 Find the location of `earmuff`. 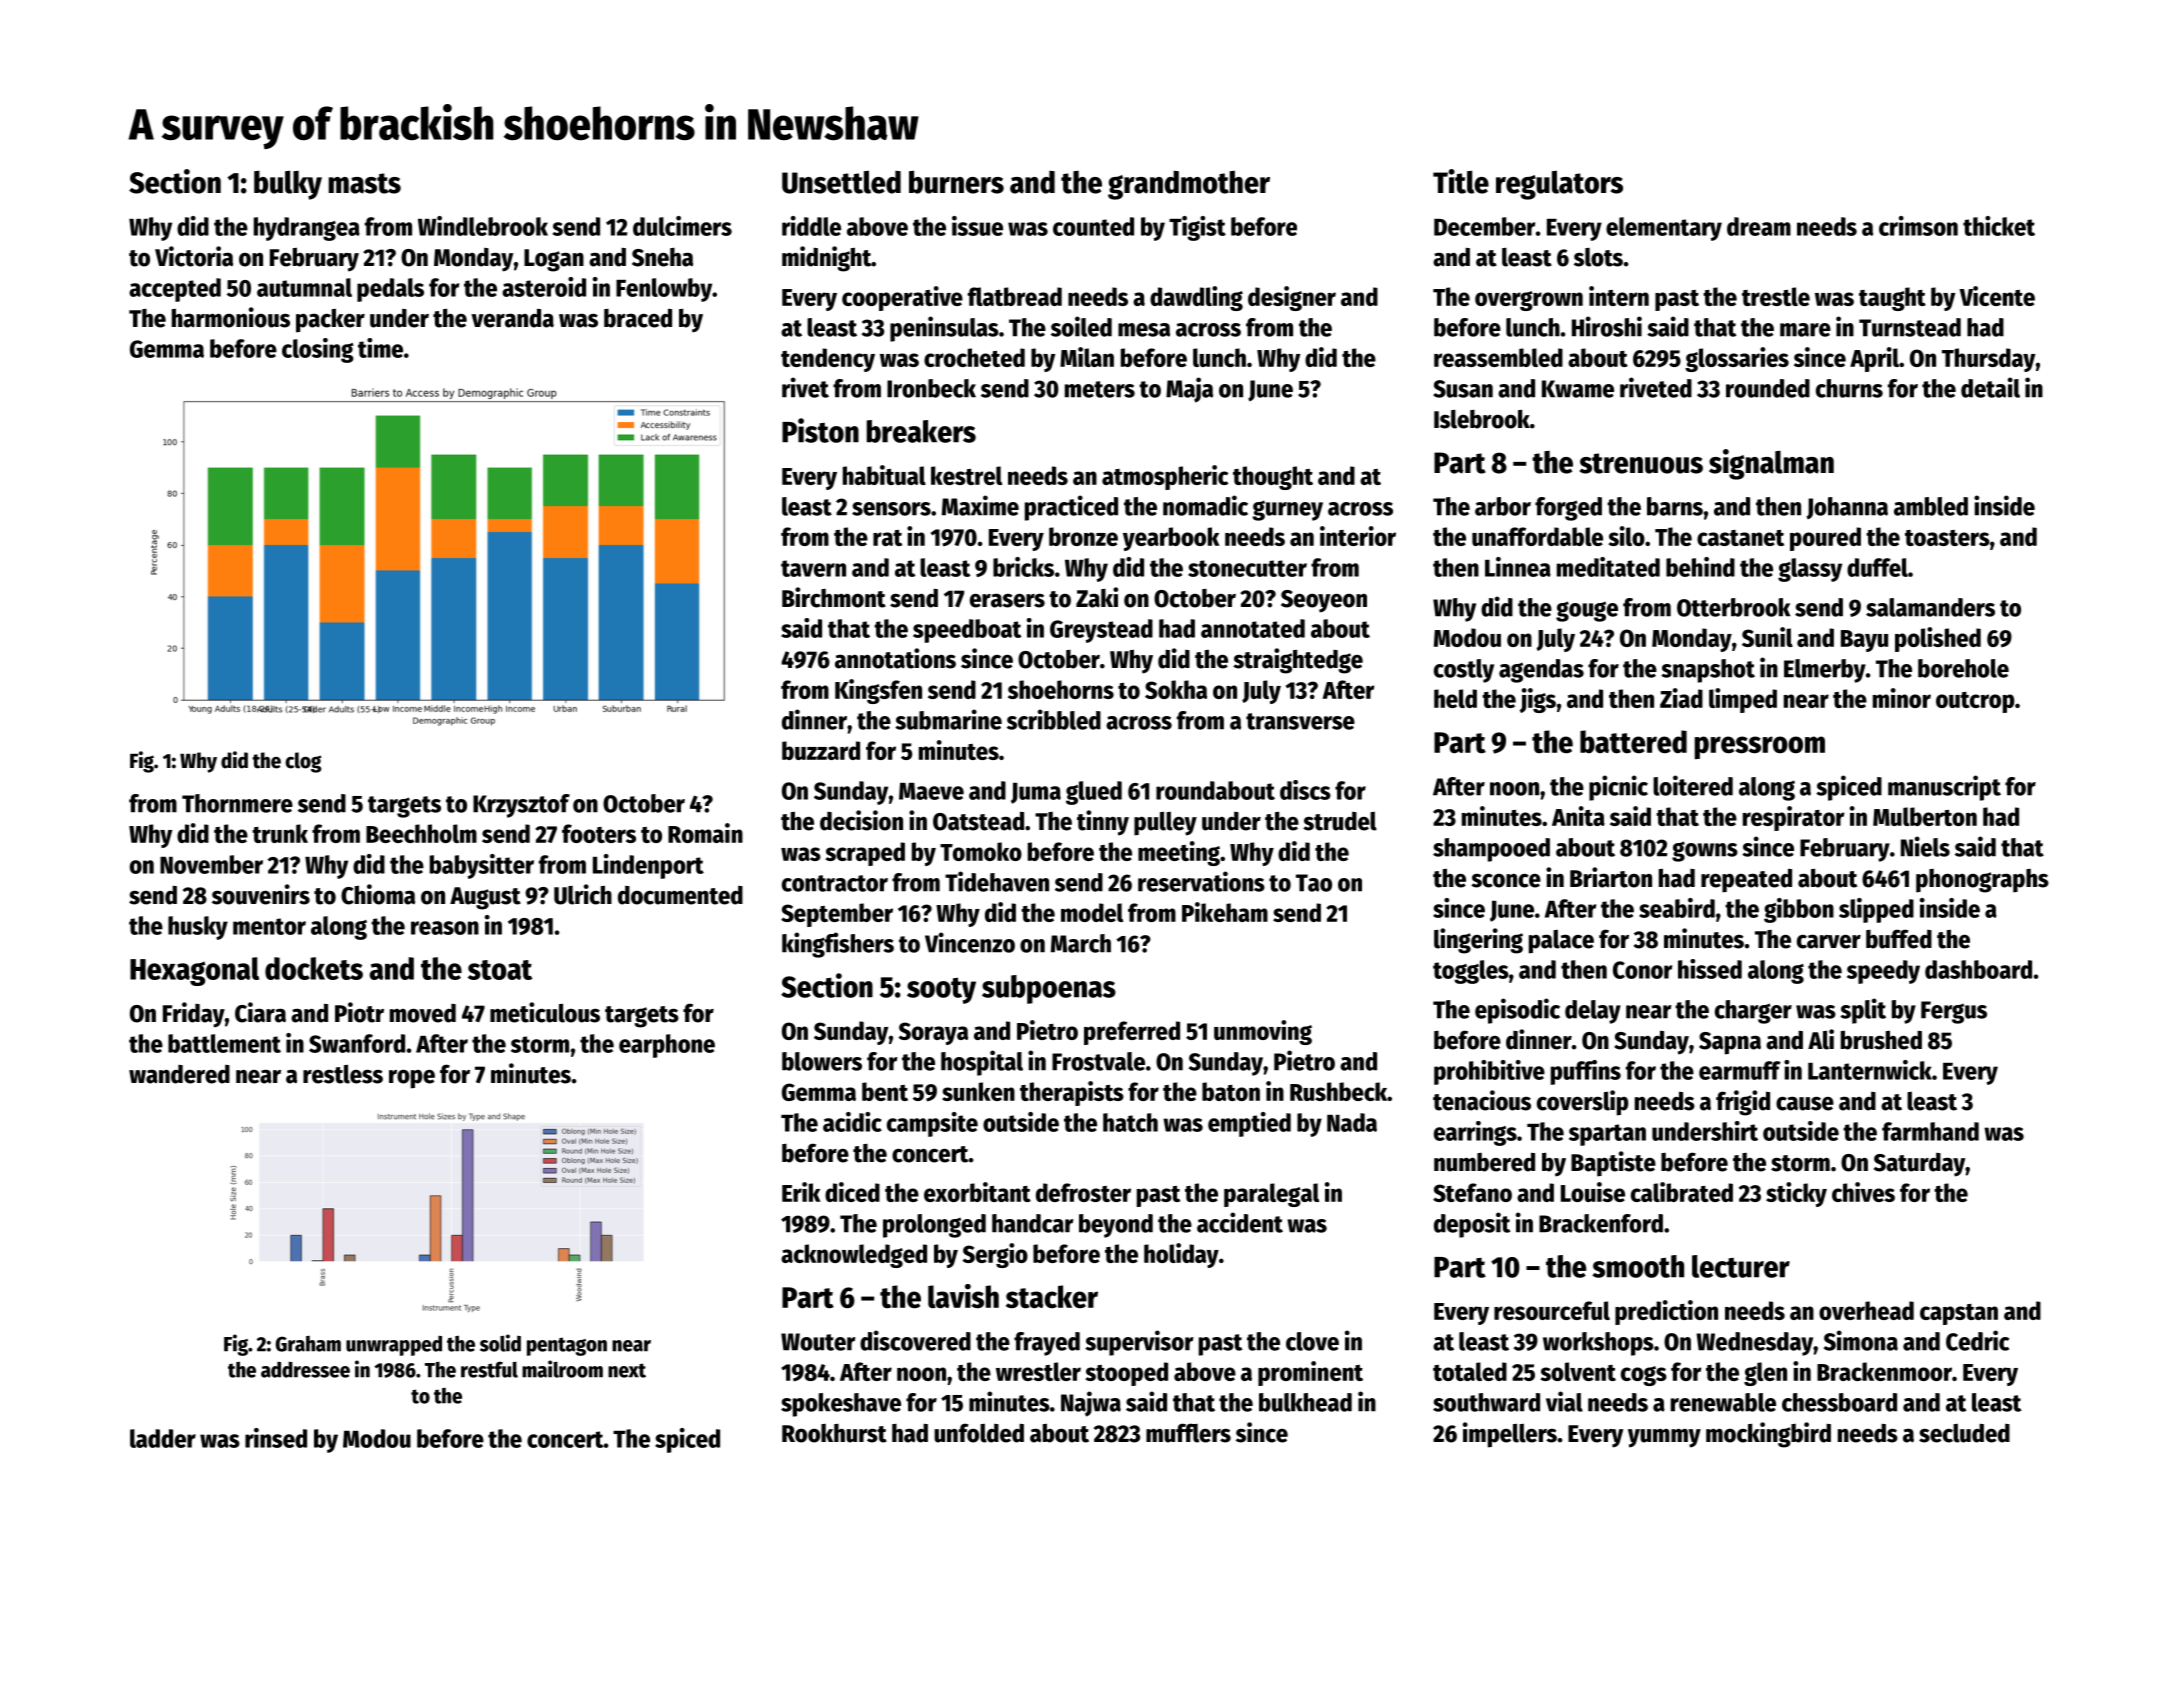

earmuff is located at coordinates (1740, 1070).
